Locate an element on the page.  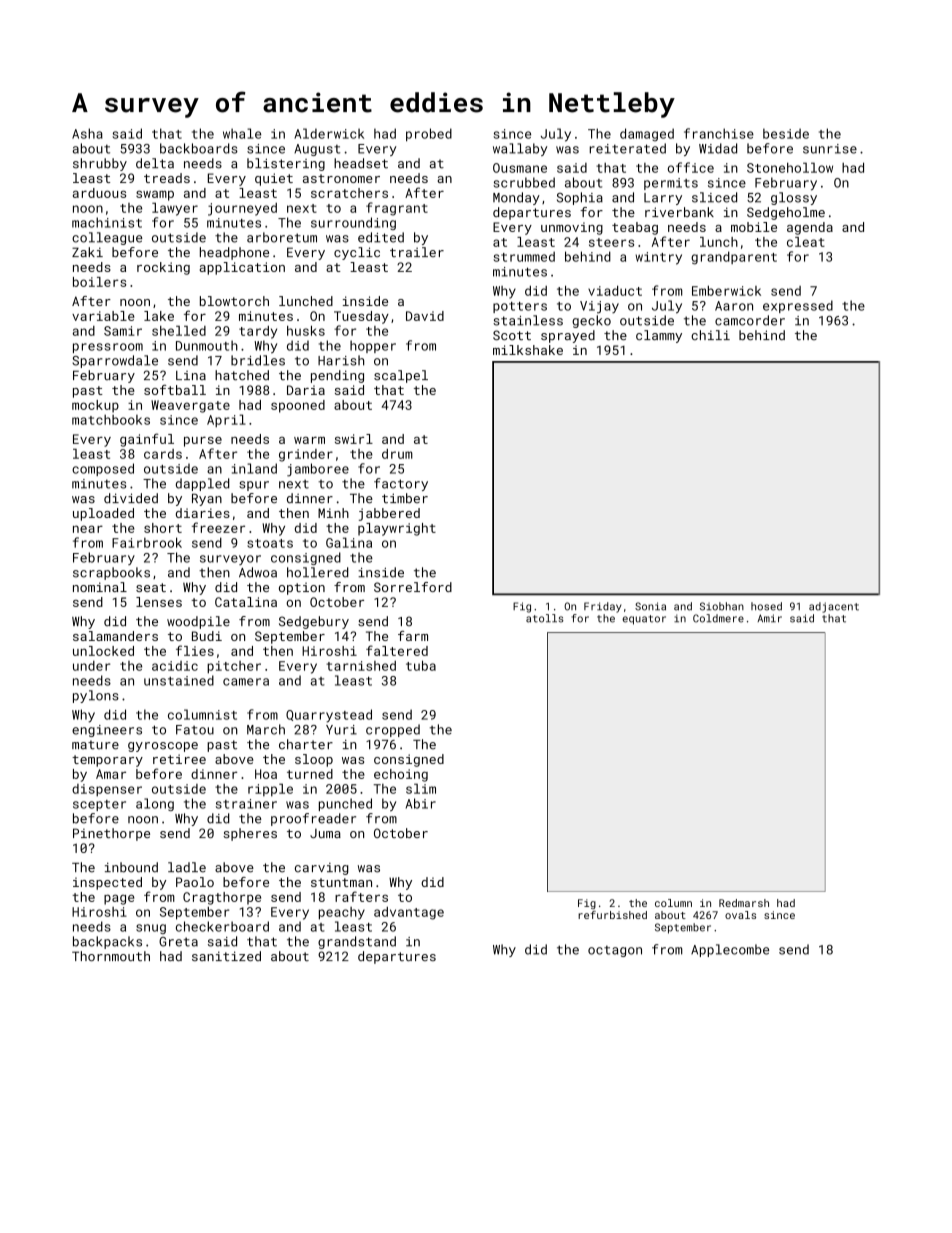
cards is located at coordinates (163, 454).
